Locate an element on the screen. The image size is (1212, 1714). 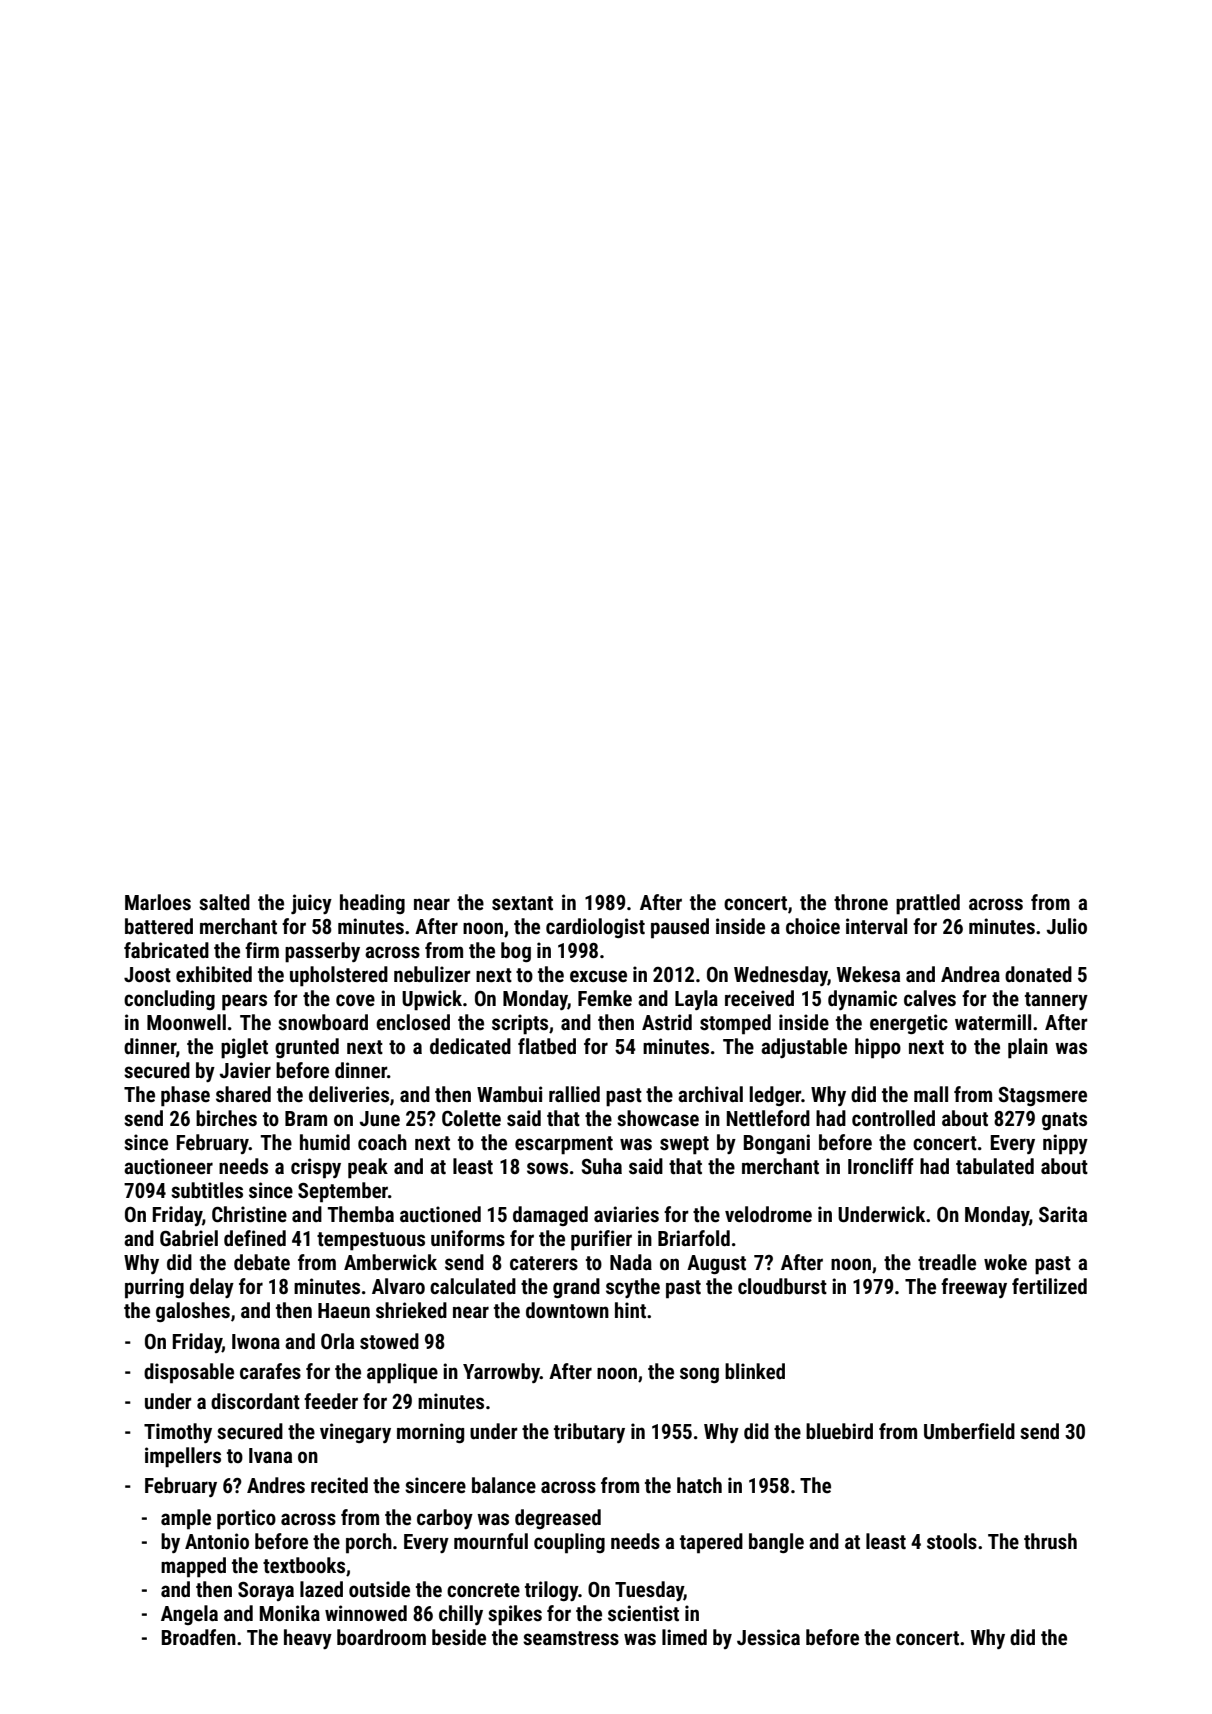
nippy is located at coordinates (1065, 1144).
